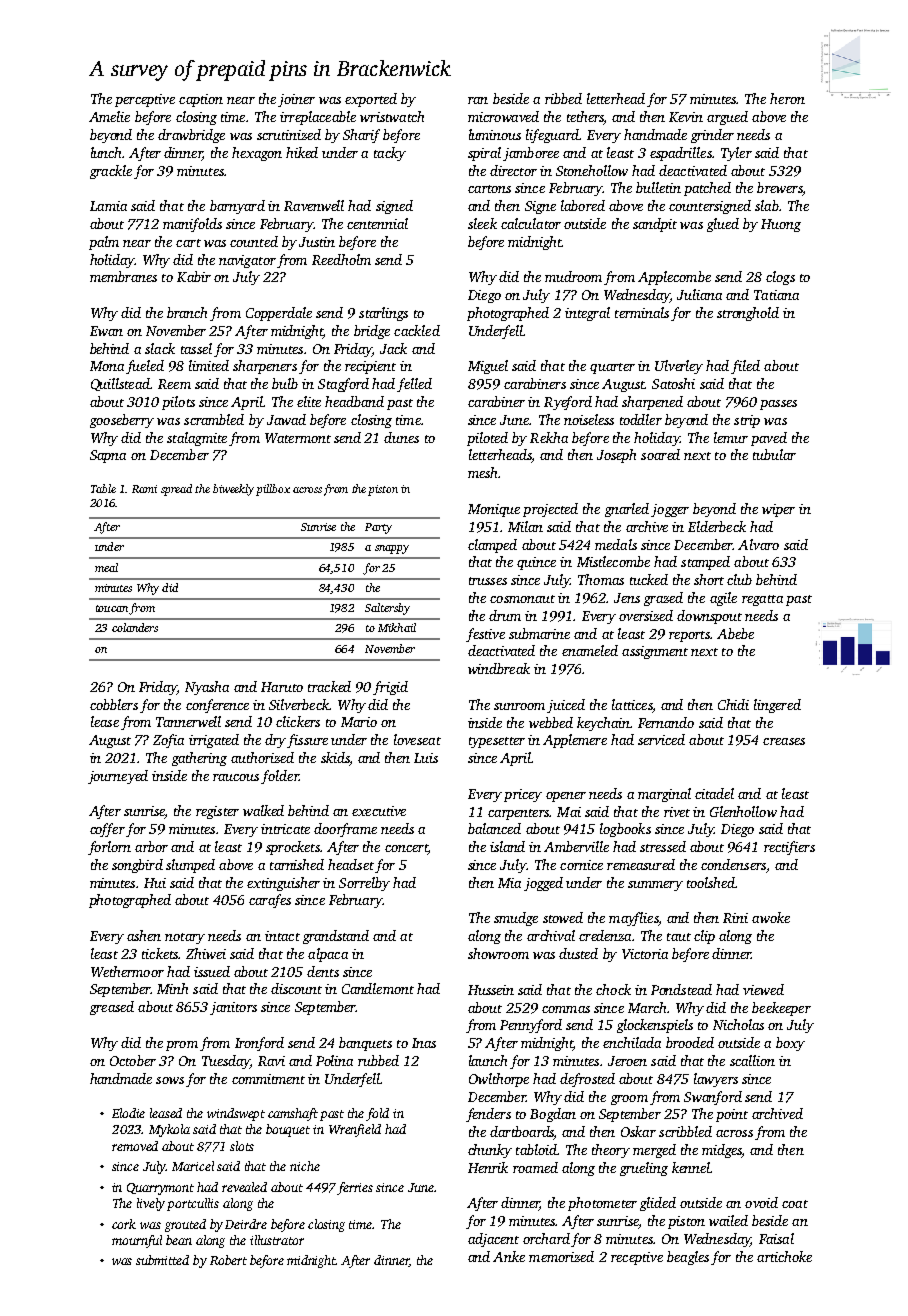  Describe the element at coordinates (627, 598) in the image. I see `Jens` at that location.
